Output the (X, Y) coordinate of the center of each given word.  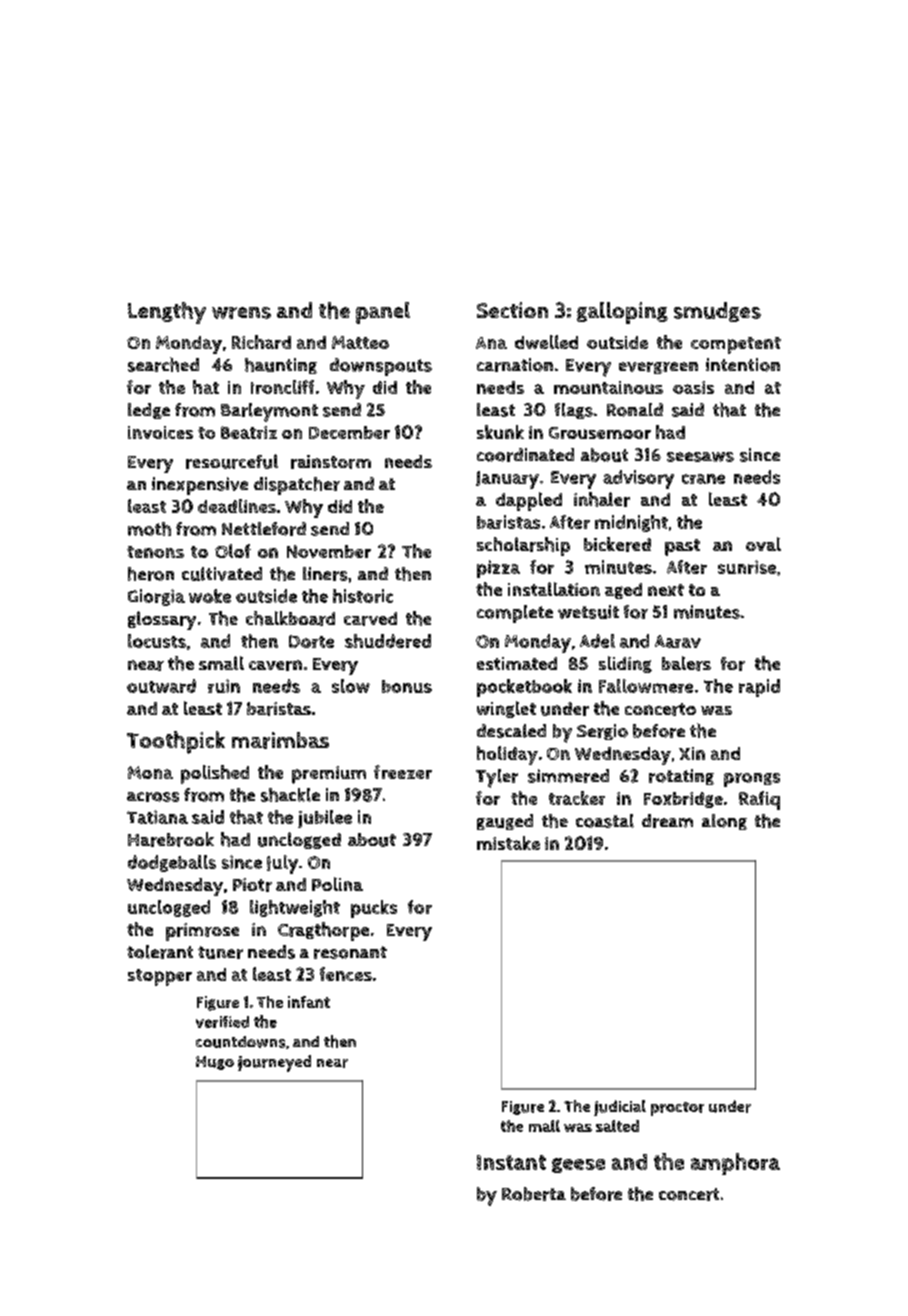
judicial (620, 1108)
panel (383, 313)
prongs (752, 780)
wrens (241, 313)
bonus (407, 686)
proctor (677, 1109)
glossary (162, 620)
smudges (717, 312)
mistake (508, 843)
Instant (511, 1162)
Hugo (215, 1063)
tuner (220, 952)
